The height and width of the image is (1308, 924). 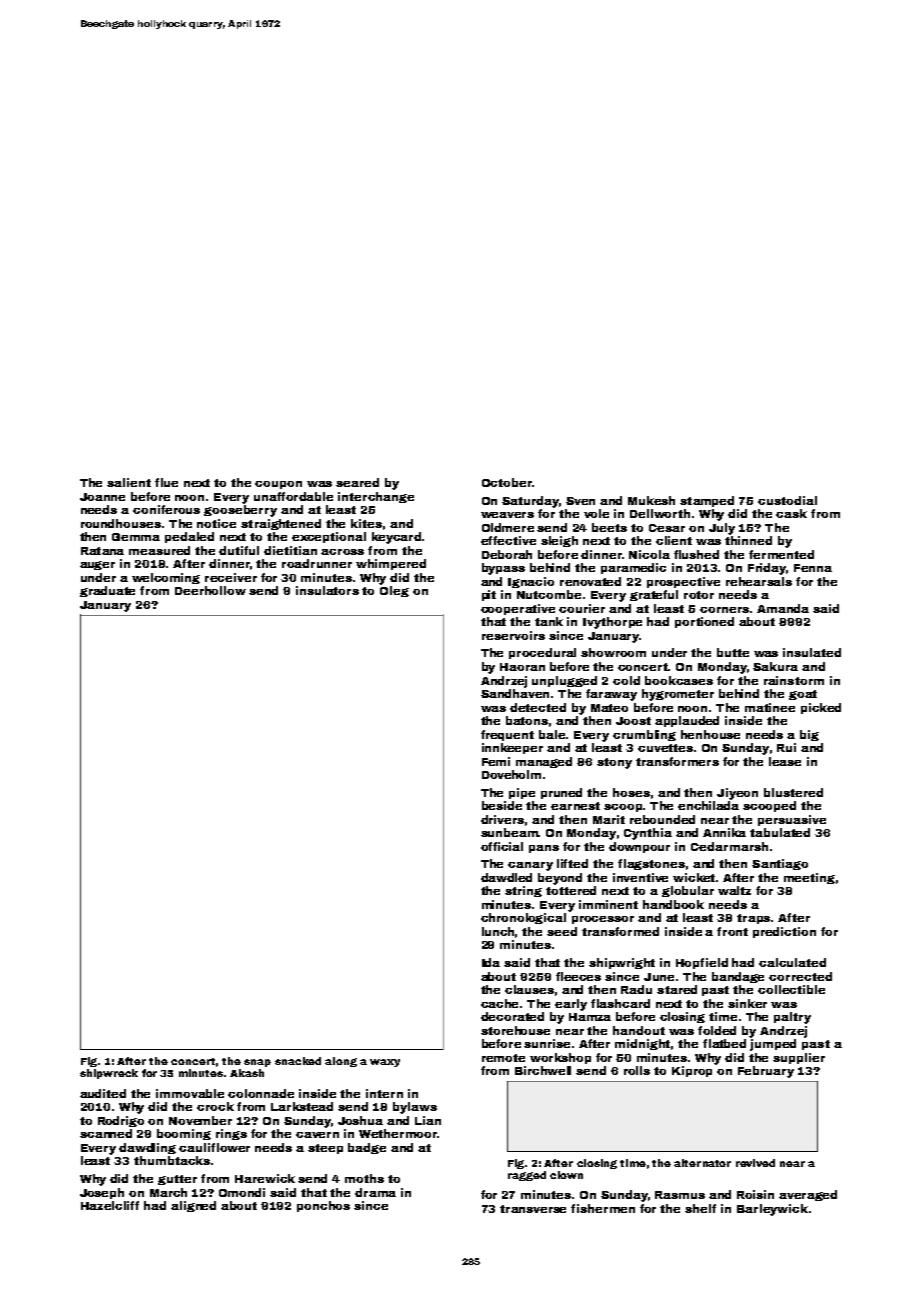 What do you see at coordinates (787, 500) in the image?
I see `custodial` at bounding box center [787, 500].
